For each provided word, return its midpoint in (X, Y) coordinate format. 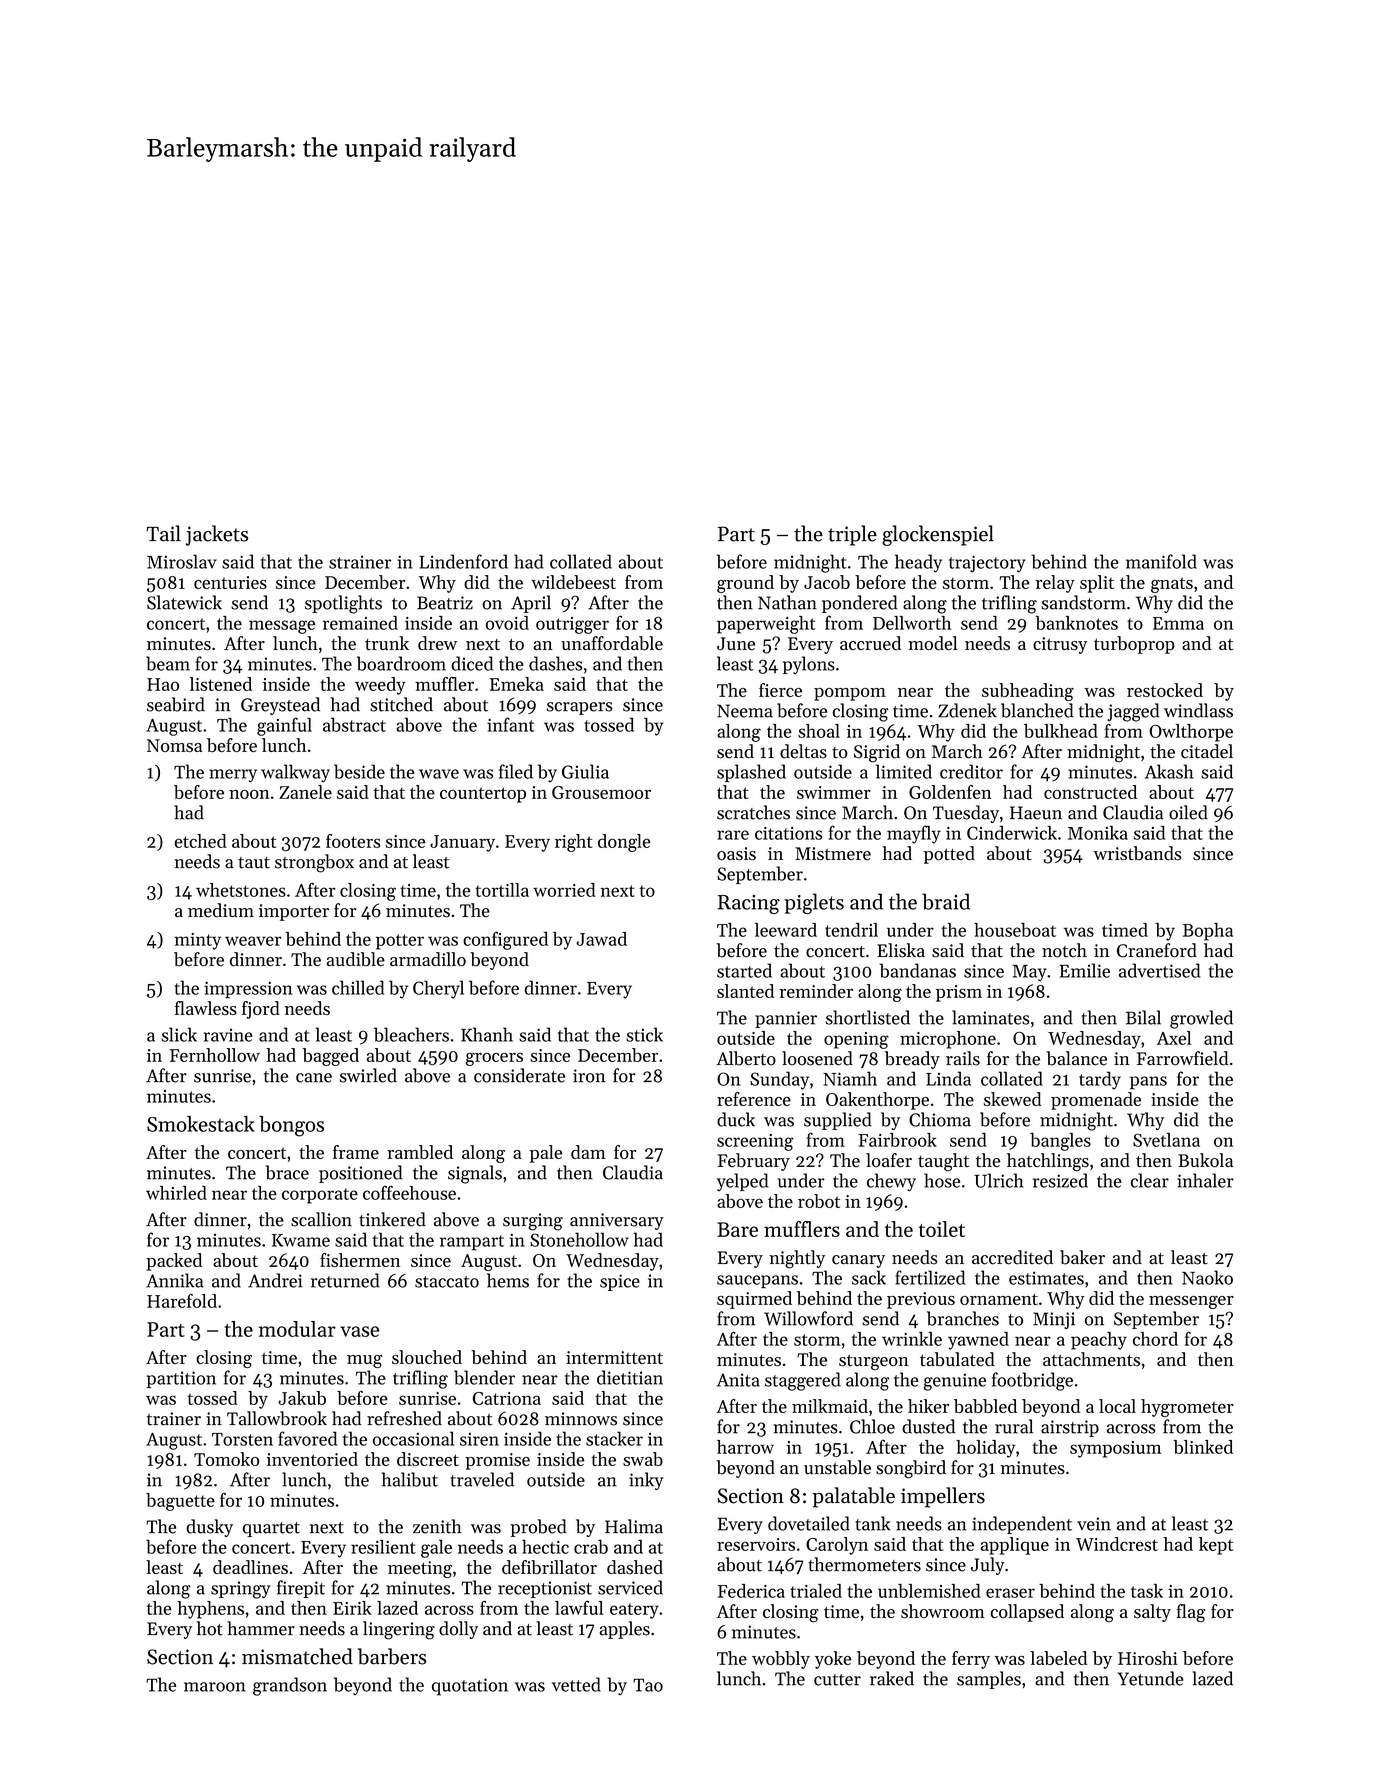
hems (508, 1280)
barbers (392, 1656)
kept (1216, 1546)
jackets (217, 535)
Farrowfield (1183, 1058)
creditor (971, 771)
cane (314, 1078)
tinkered (392, 1219)
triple (852, 535)
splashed (751, 773)
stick (644, 1034)
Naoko (1207, 1277)
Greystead (280, 706)
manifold (1161, 561)
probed (538, 1528)
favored (307, 1438)
